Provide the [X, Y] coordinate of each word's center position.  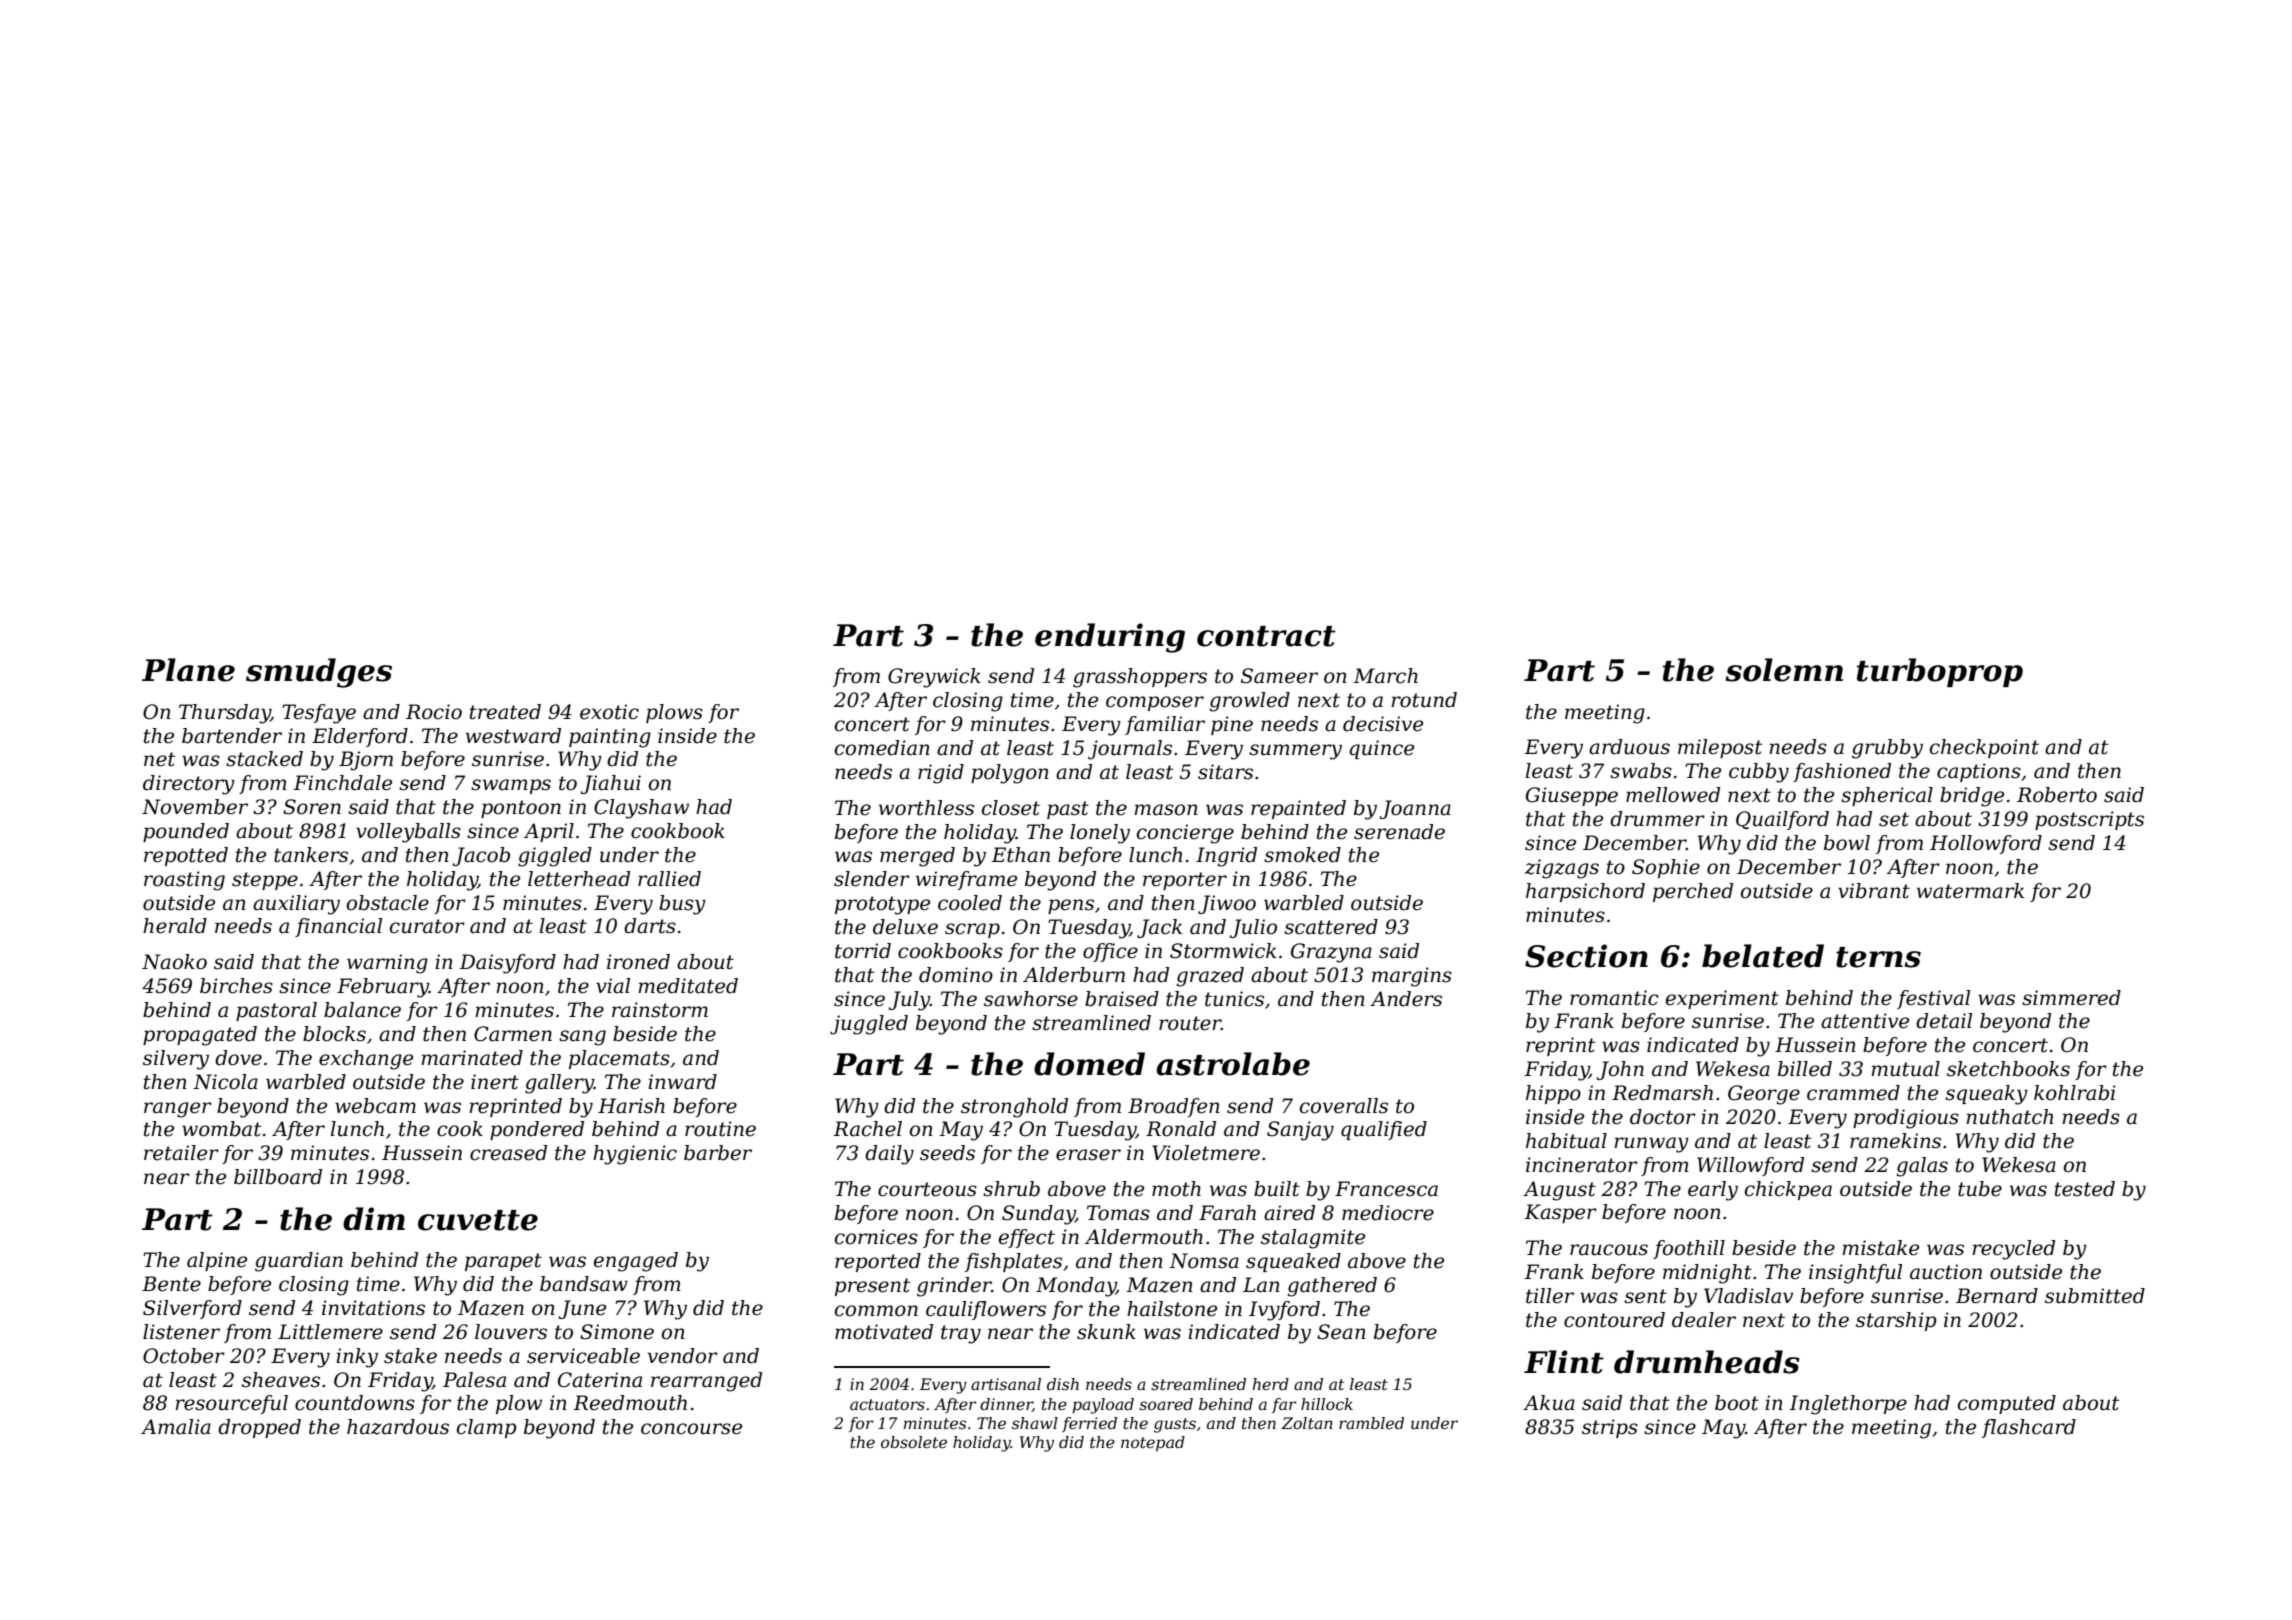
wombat [221, 1129]
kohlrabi [2075, 1093]
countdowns [355, 1403]
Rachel [867, 1129]
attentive [1865, 1021]
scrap [972, 930]
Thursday [225, 714]
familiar [1165, 725]
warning [387, 964]
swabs [1641, 771]
